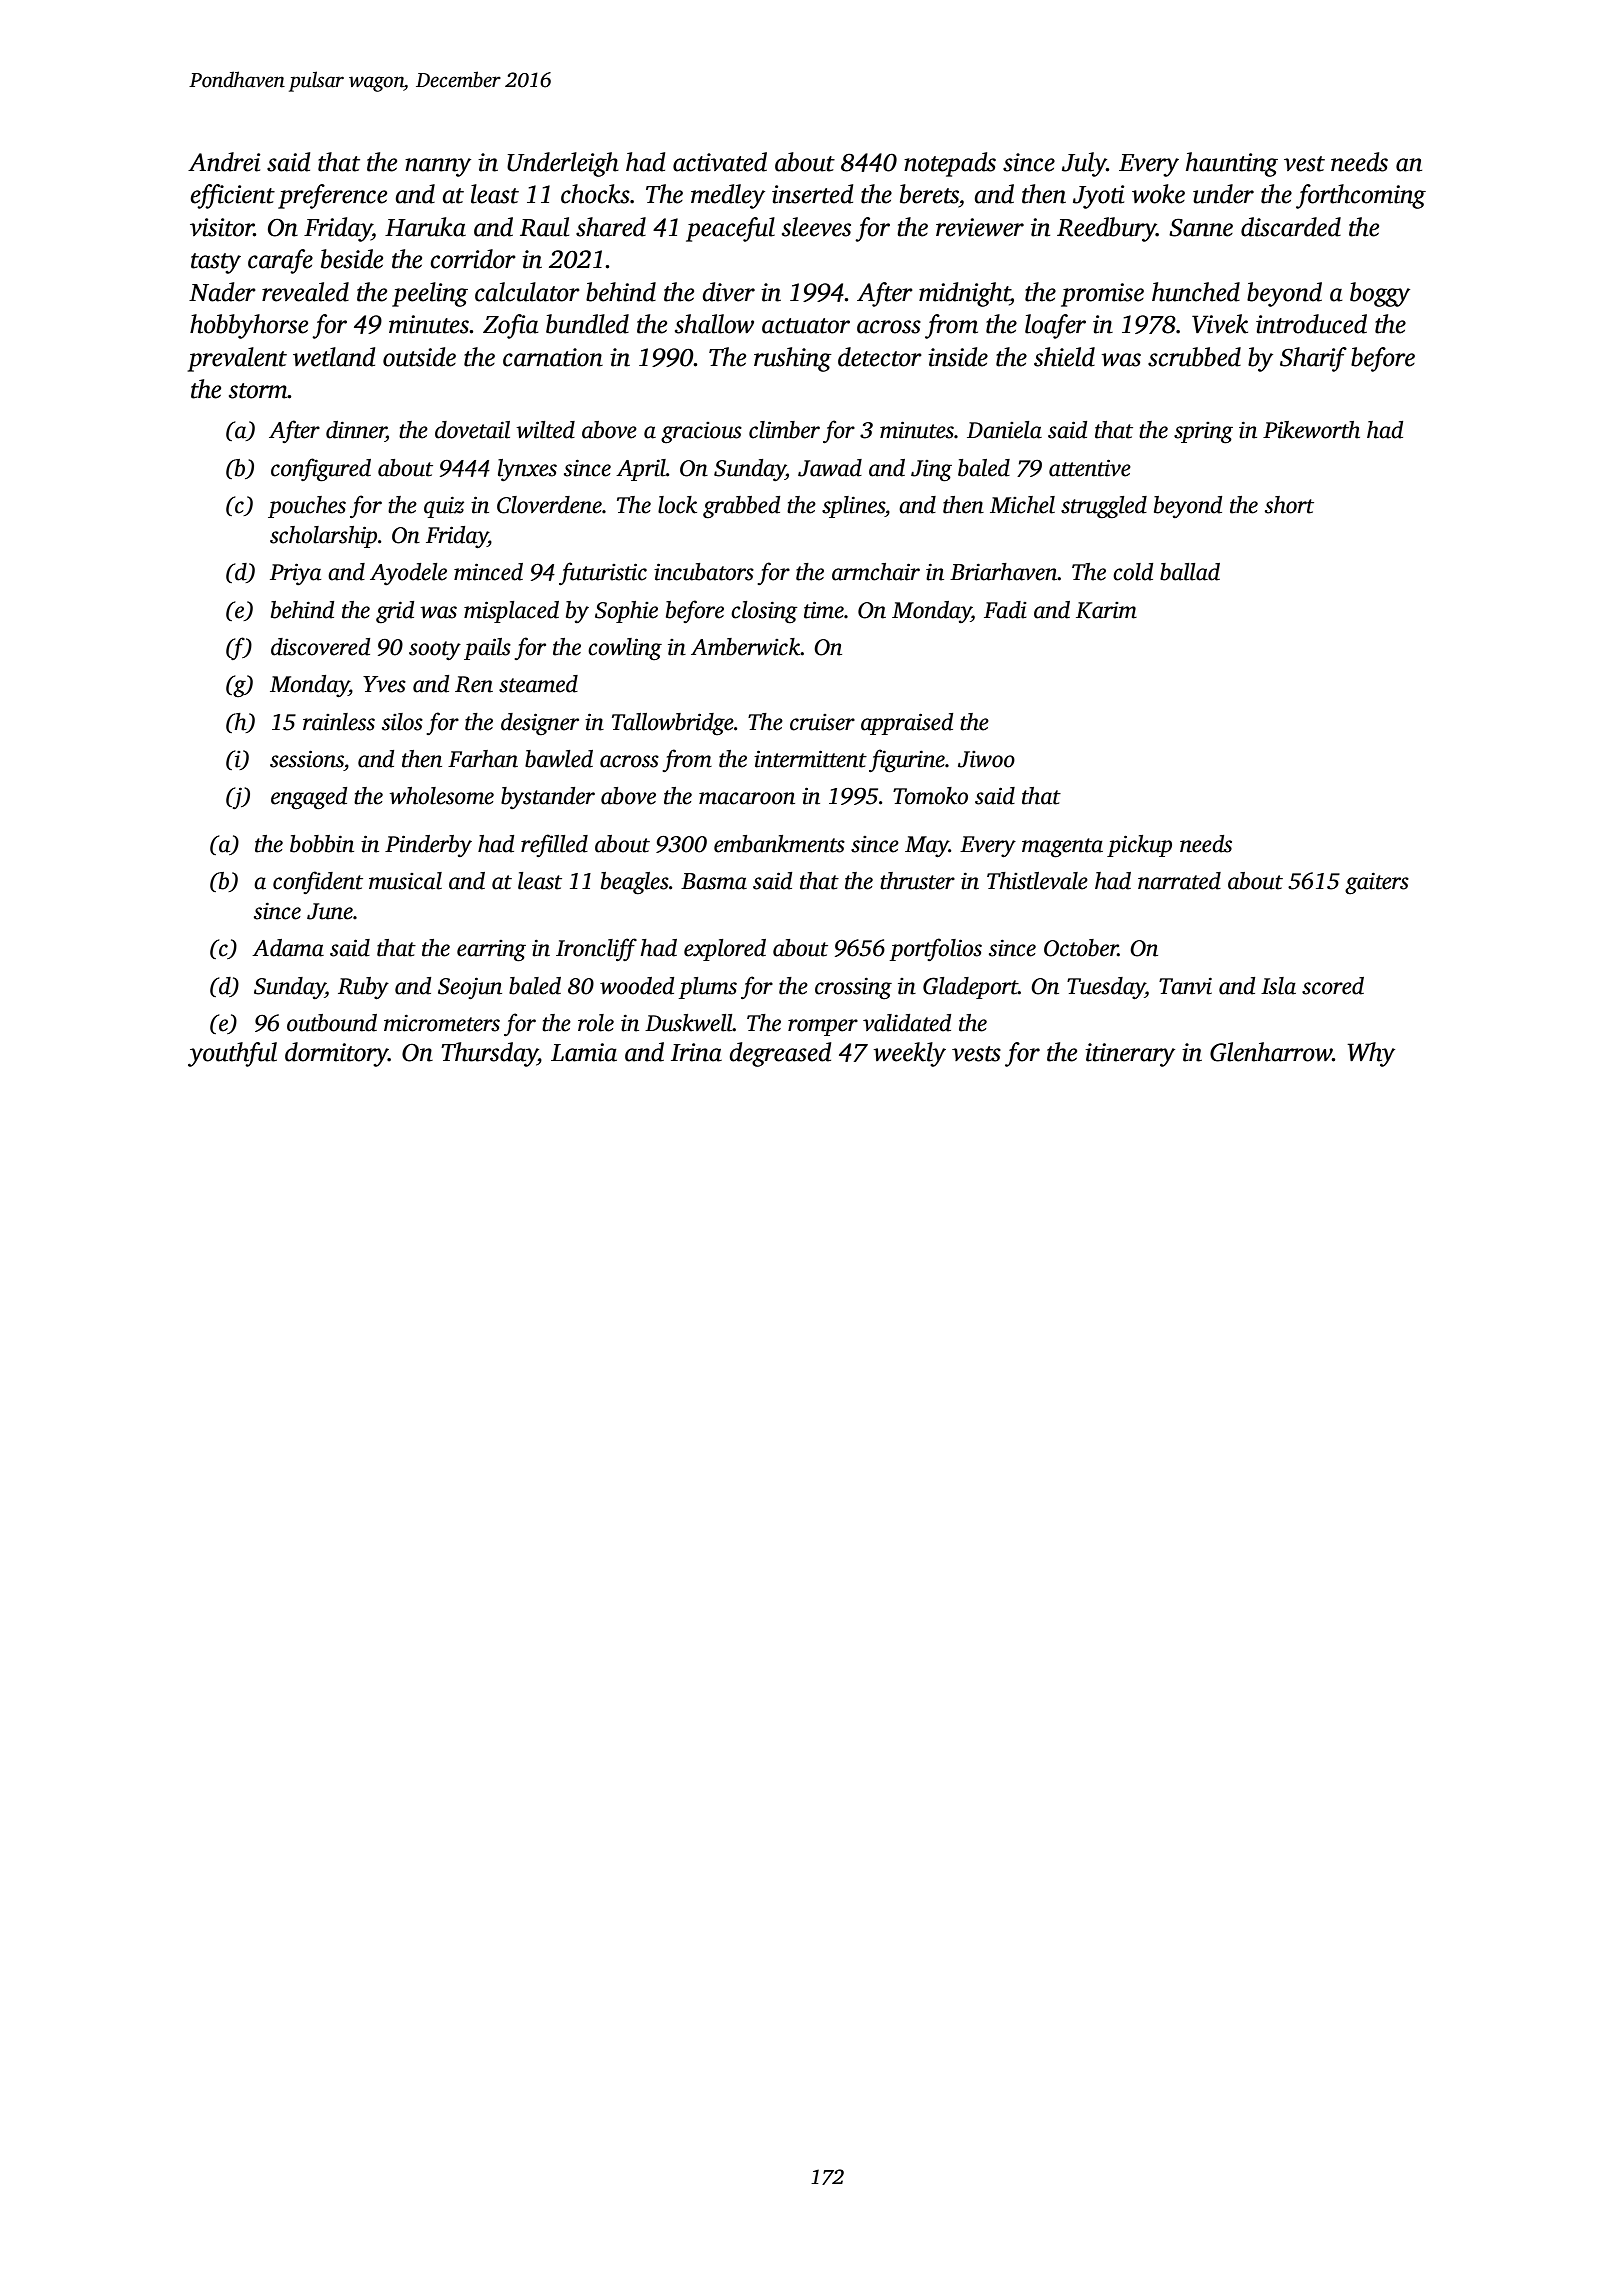  I want to click on Adama, so click(288, 948).
